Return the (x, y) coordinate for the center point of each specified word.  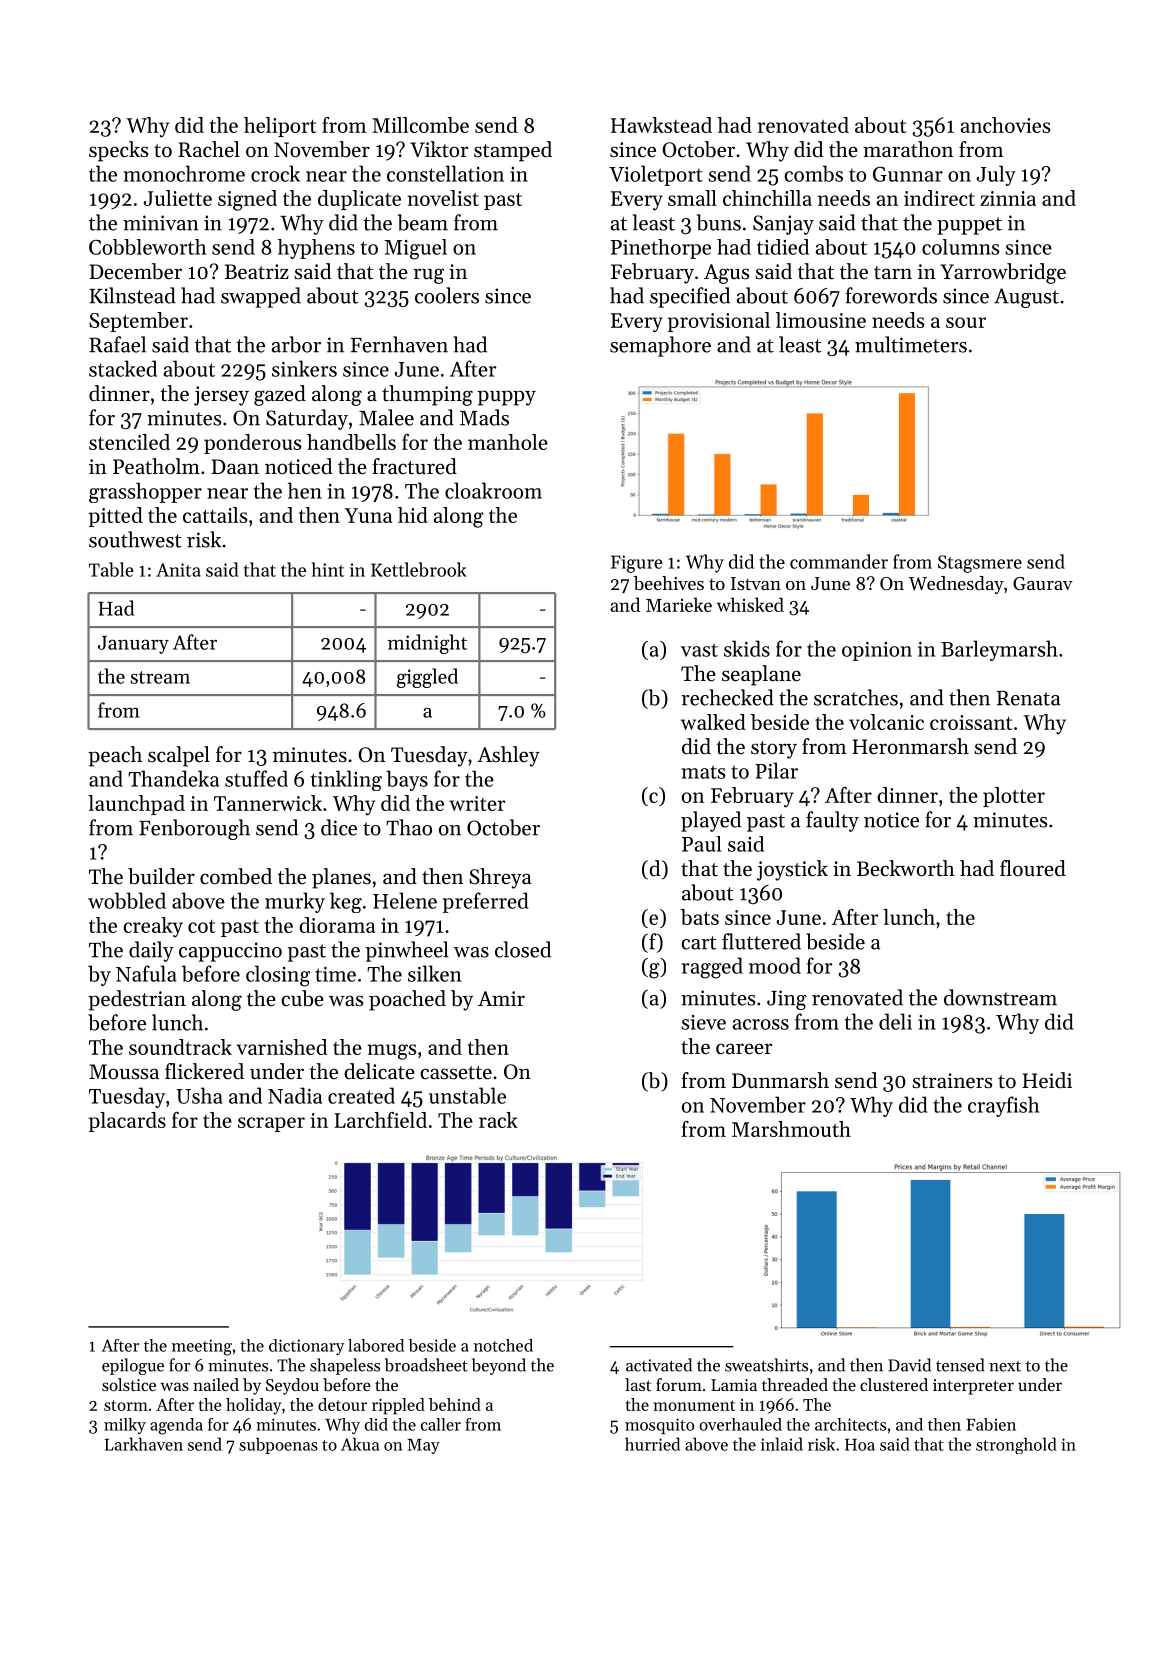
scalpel (179, 756)
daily (151, 951)
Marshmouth (791, 1129)
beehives (669, 583)
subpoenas (278, 1445)
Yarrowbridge (1003, 273)
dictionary (306, 1347)
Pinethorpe (661, 249)
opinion (877, 651)
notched (503, 1345)
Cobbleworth (147, 247)
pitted (116, 517)
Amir (501, 998)
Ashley (508, 756)
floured (1033, 868)
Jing (787, 1000)
